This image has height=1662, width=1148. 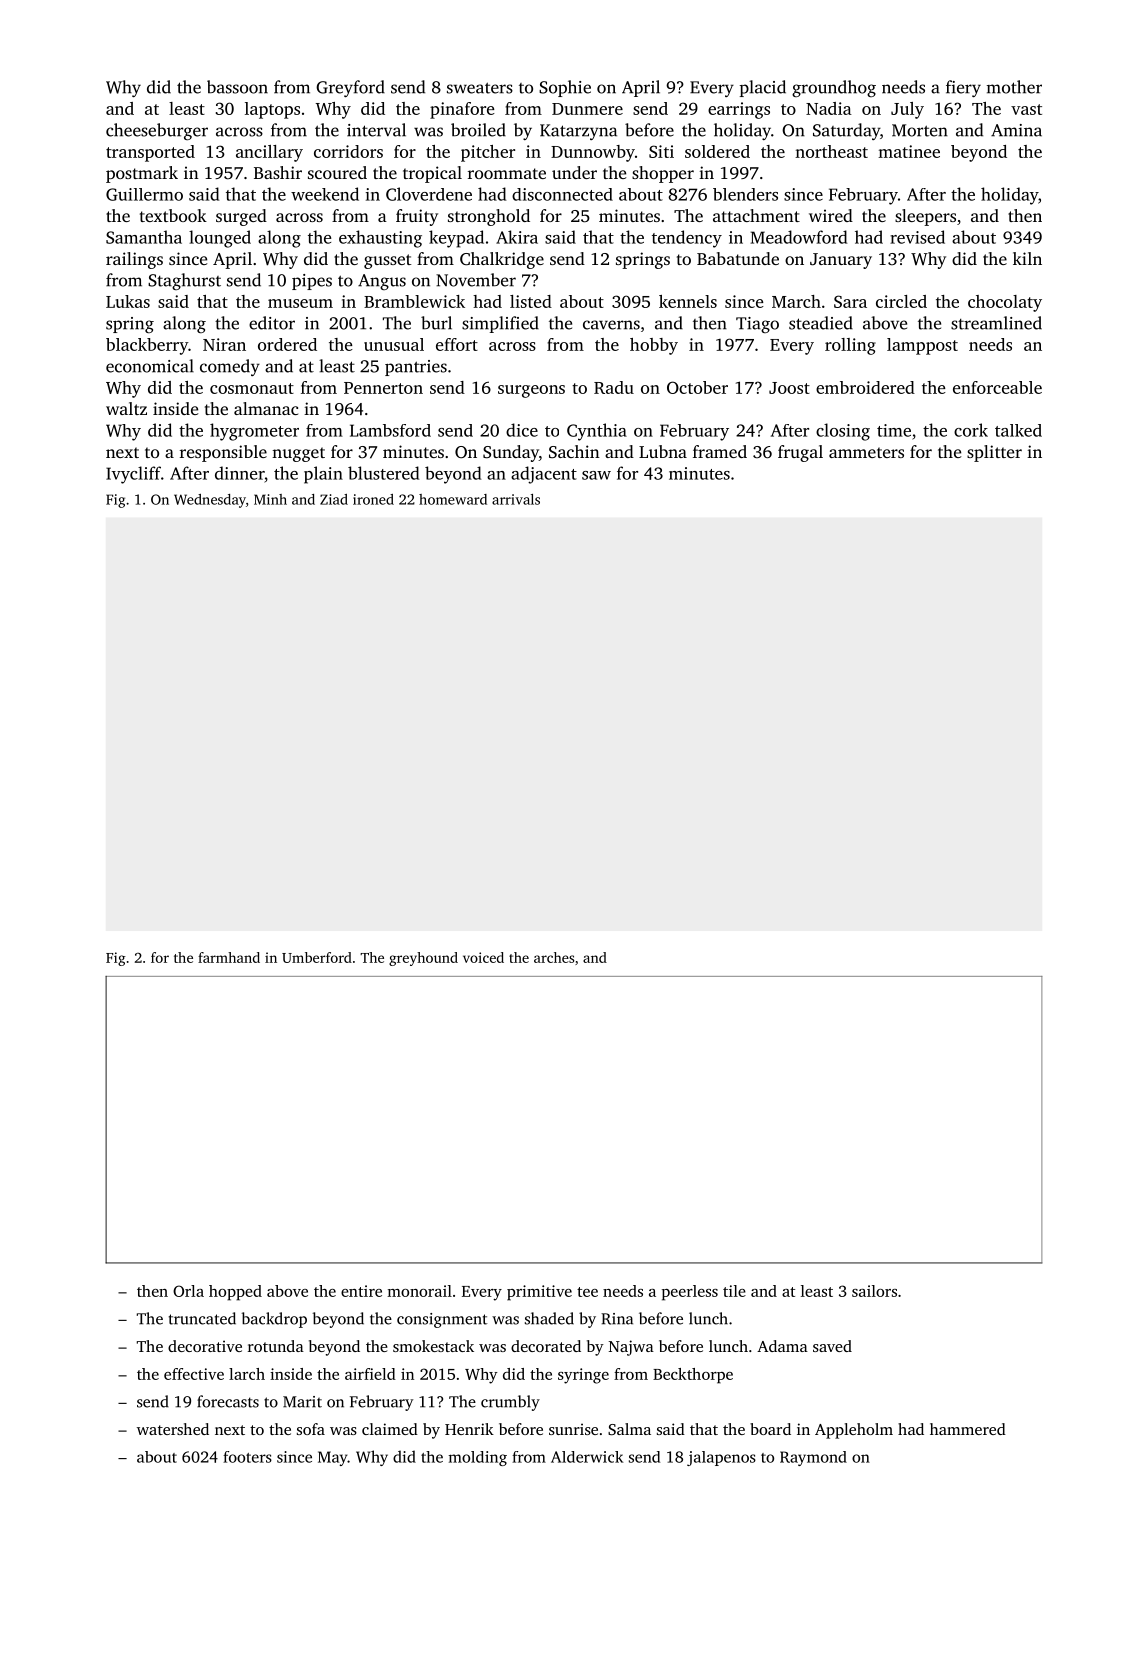 What do you see at coordinates (423, 959) in the image?
I see `greyhound` at bounding box center [423, 959].
